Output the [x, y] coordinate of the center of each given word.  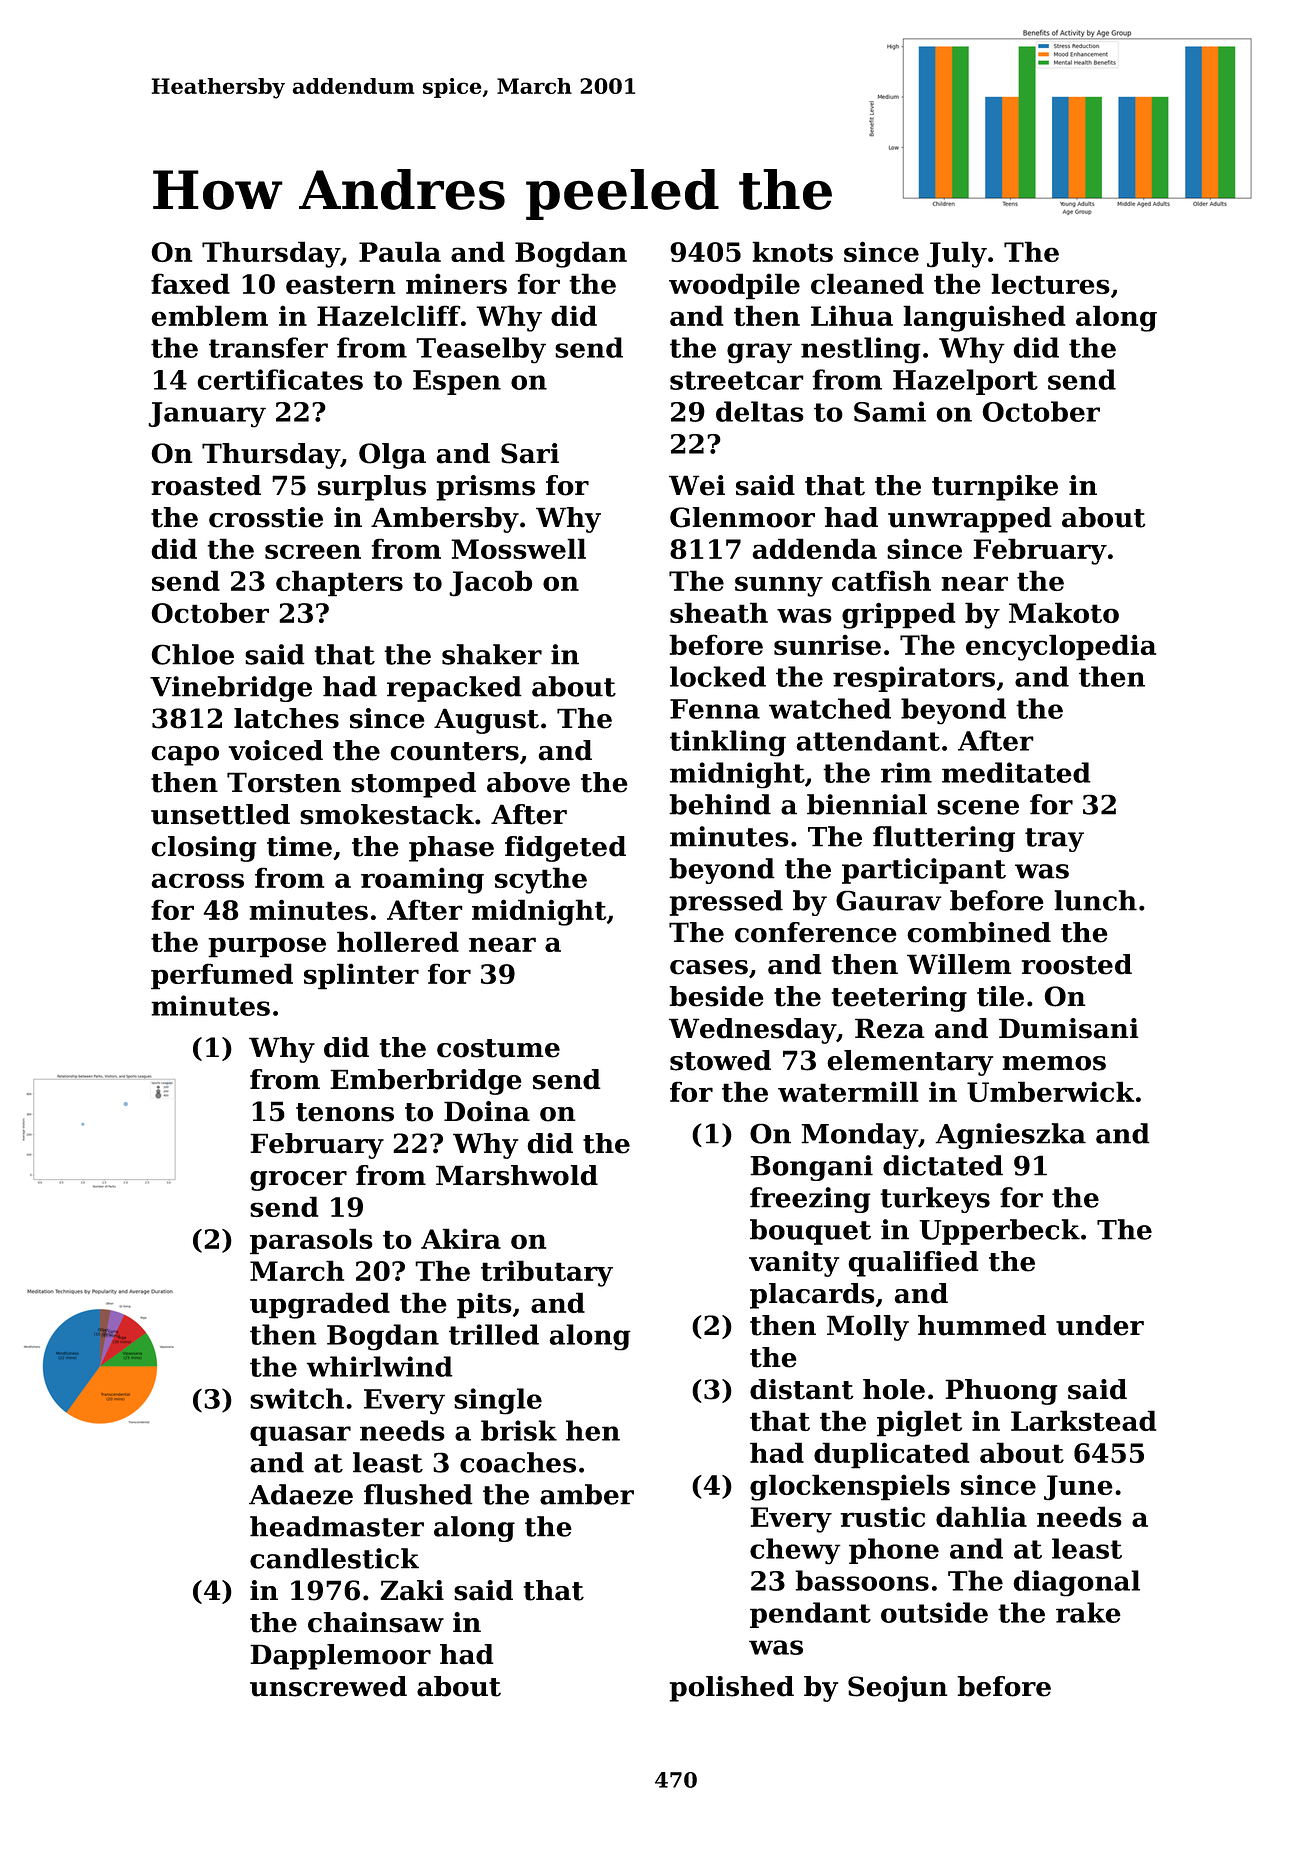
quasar [300, 1436]
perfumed [222, 976]
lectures [1050, 283]
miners [456, 283]
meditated [1016, 772]
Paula [400, 251]
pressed [726, 903]
